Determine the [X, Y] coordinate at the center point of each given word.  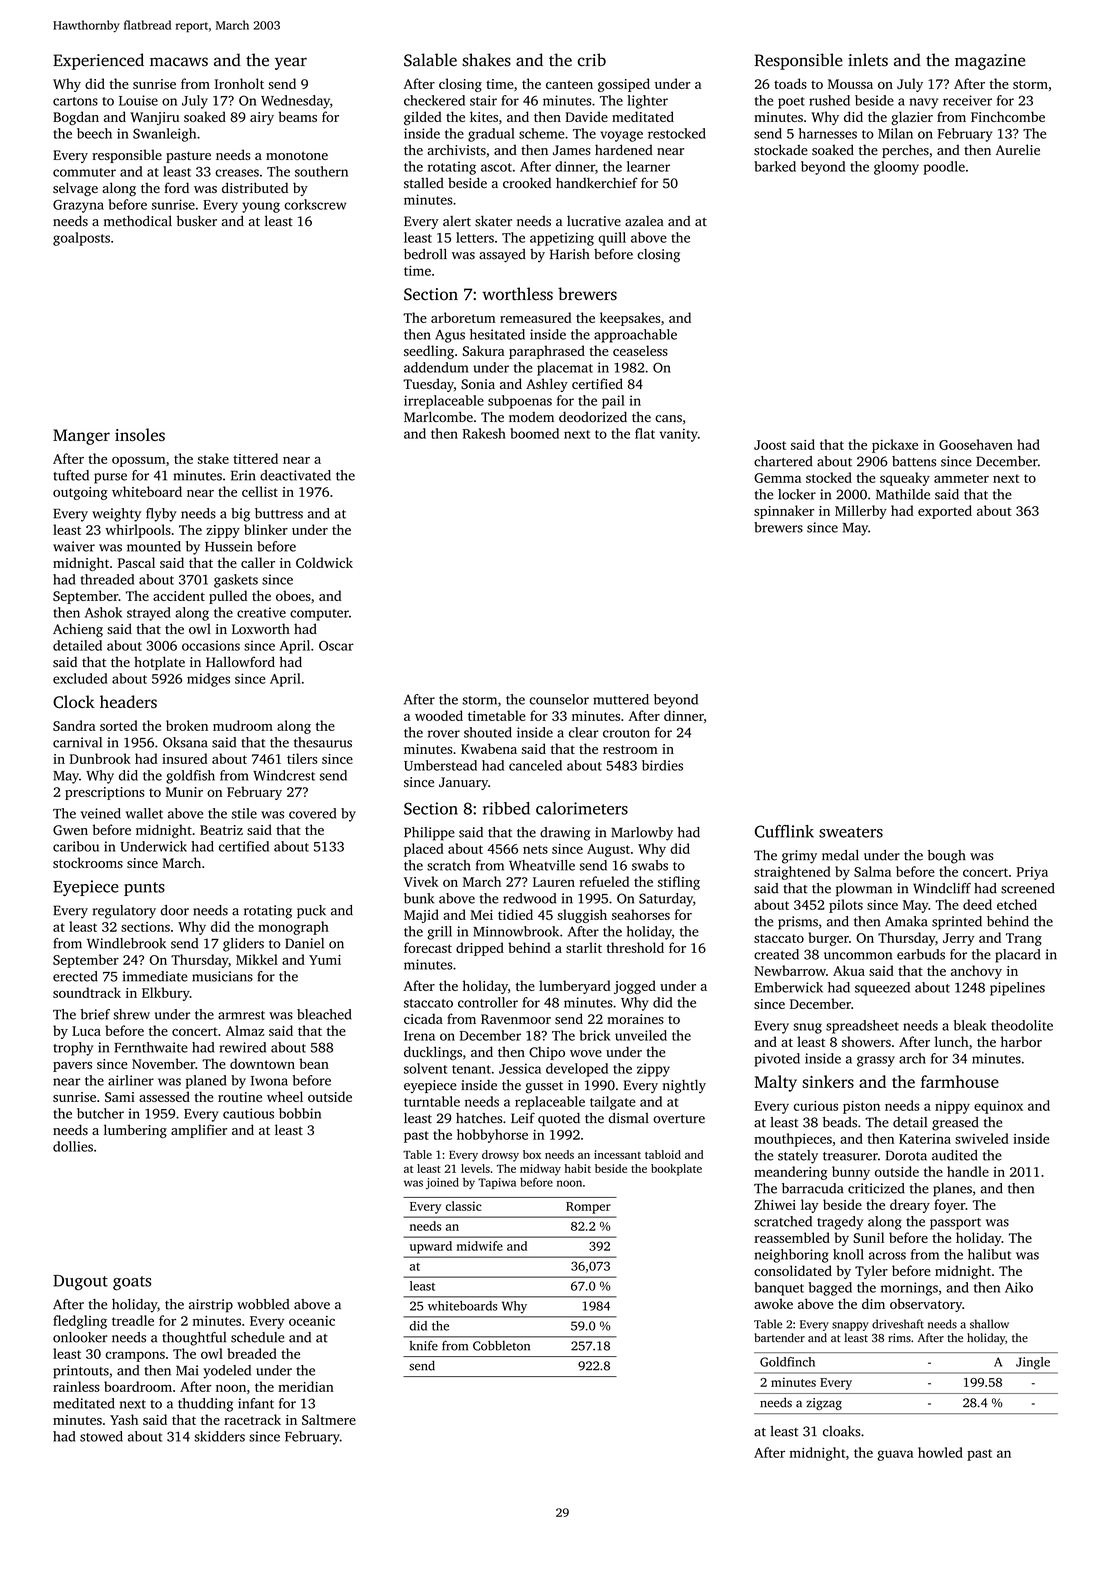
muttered [621, 699]
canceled [535, 765]
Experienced [98, 61]
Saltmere [329, 1419]
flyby [161, 515]
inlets [868, 60]
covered [312, 813]
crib [592, 60]
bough [947, 857]
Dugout [80, 1283]
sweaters [851, 832]
